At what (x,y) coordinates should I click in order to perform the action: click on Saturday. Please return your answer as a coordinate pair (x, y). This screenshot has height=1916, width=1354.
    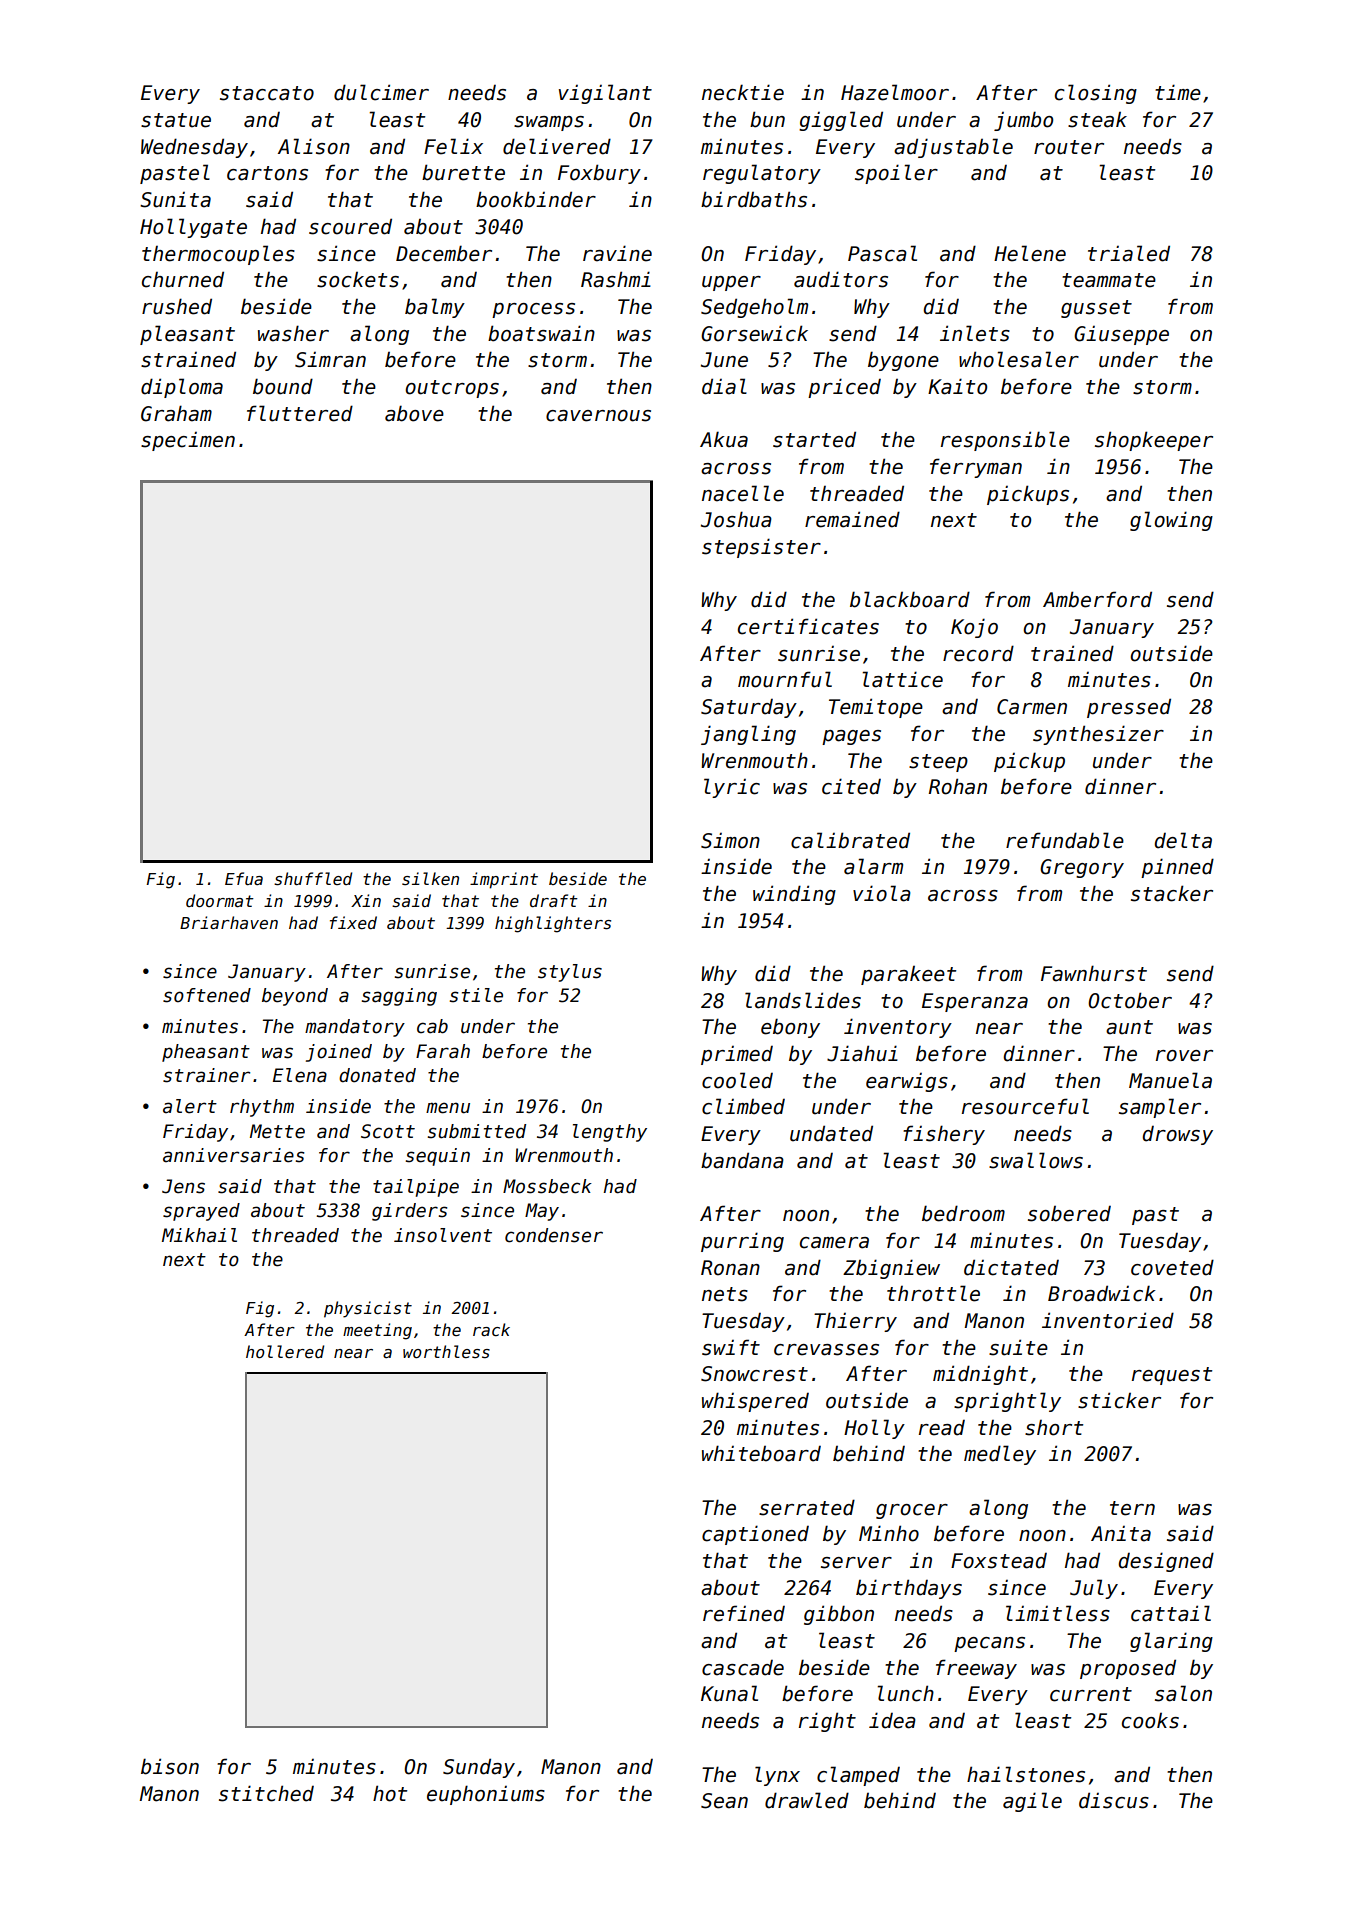
    Looking at the image, I should click on (749, 708).
